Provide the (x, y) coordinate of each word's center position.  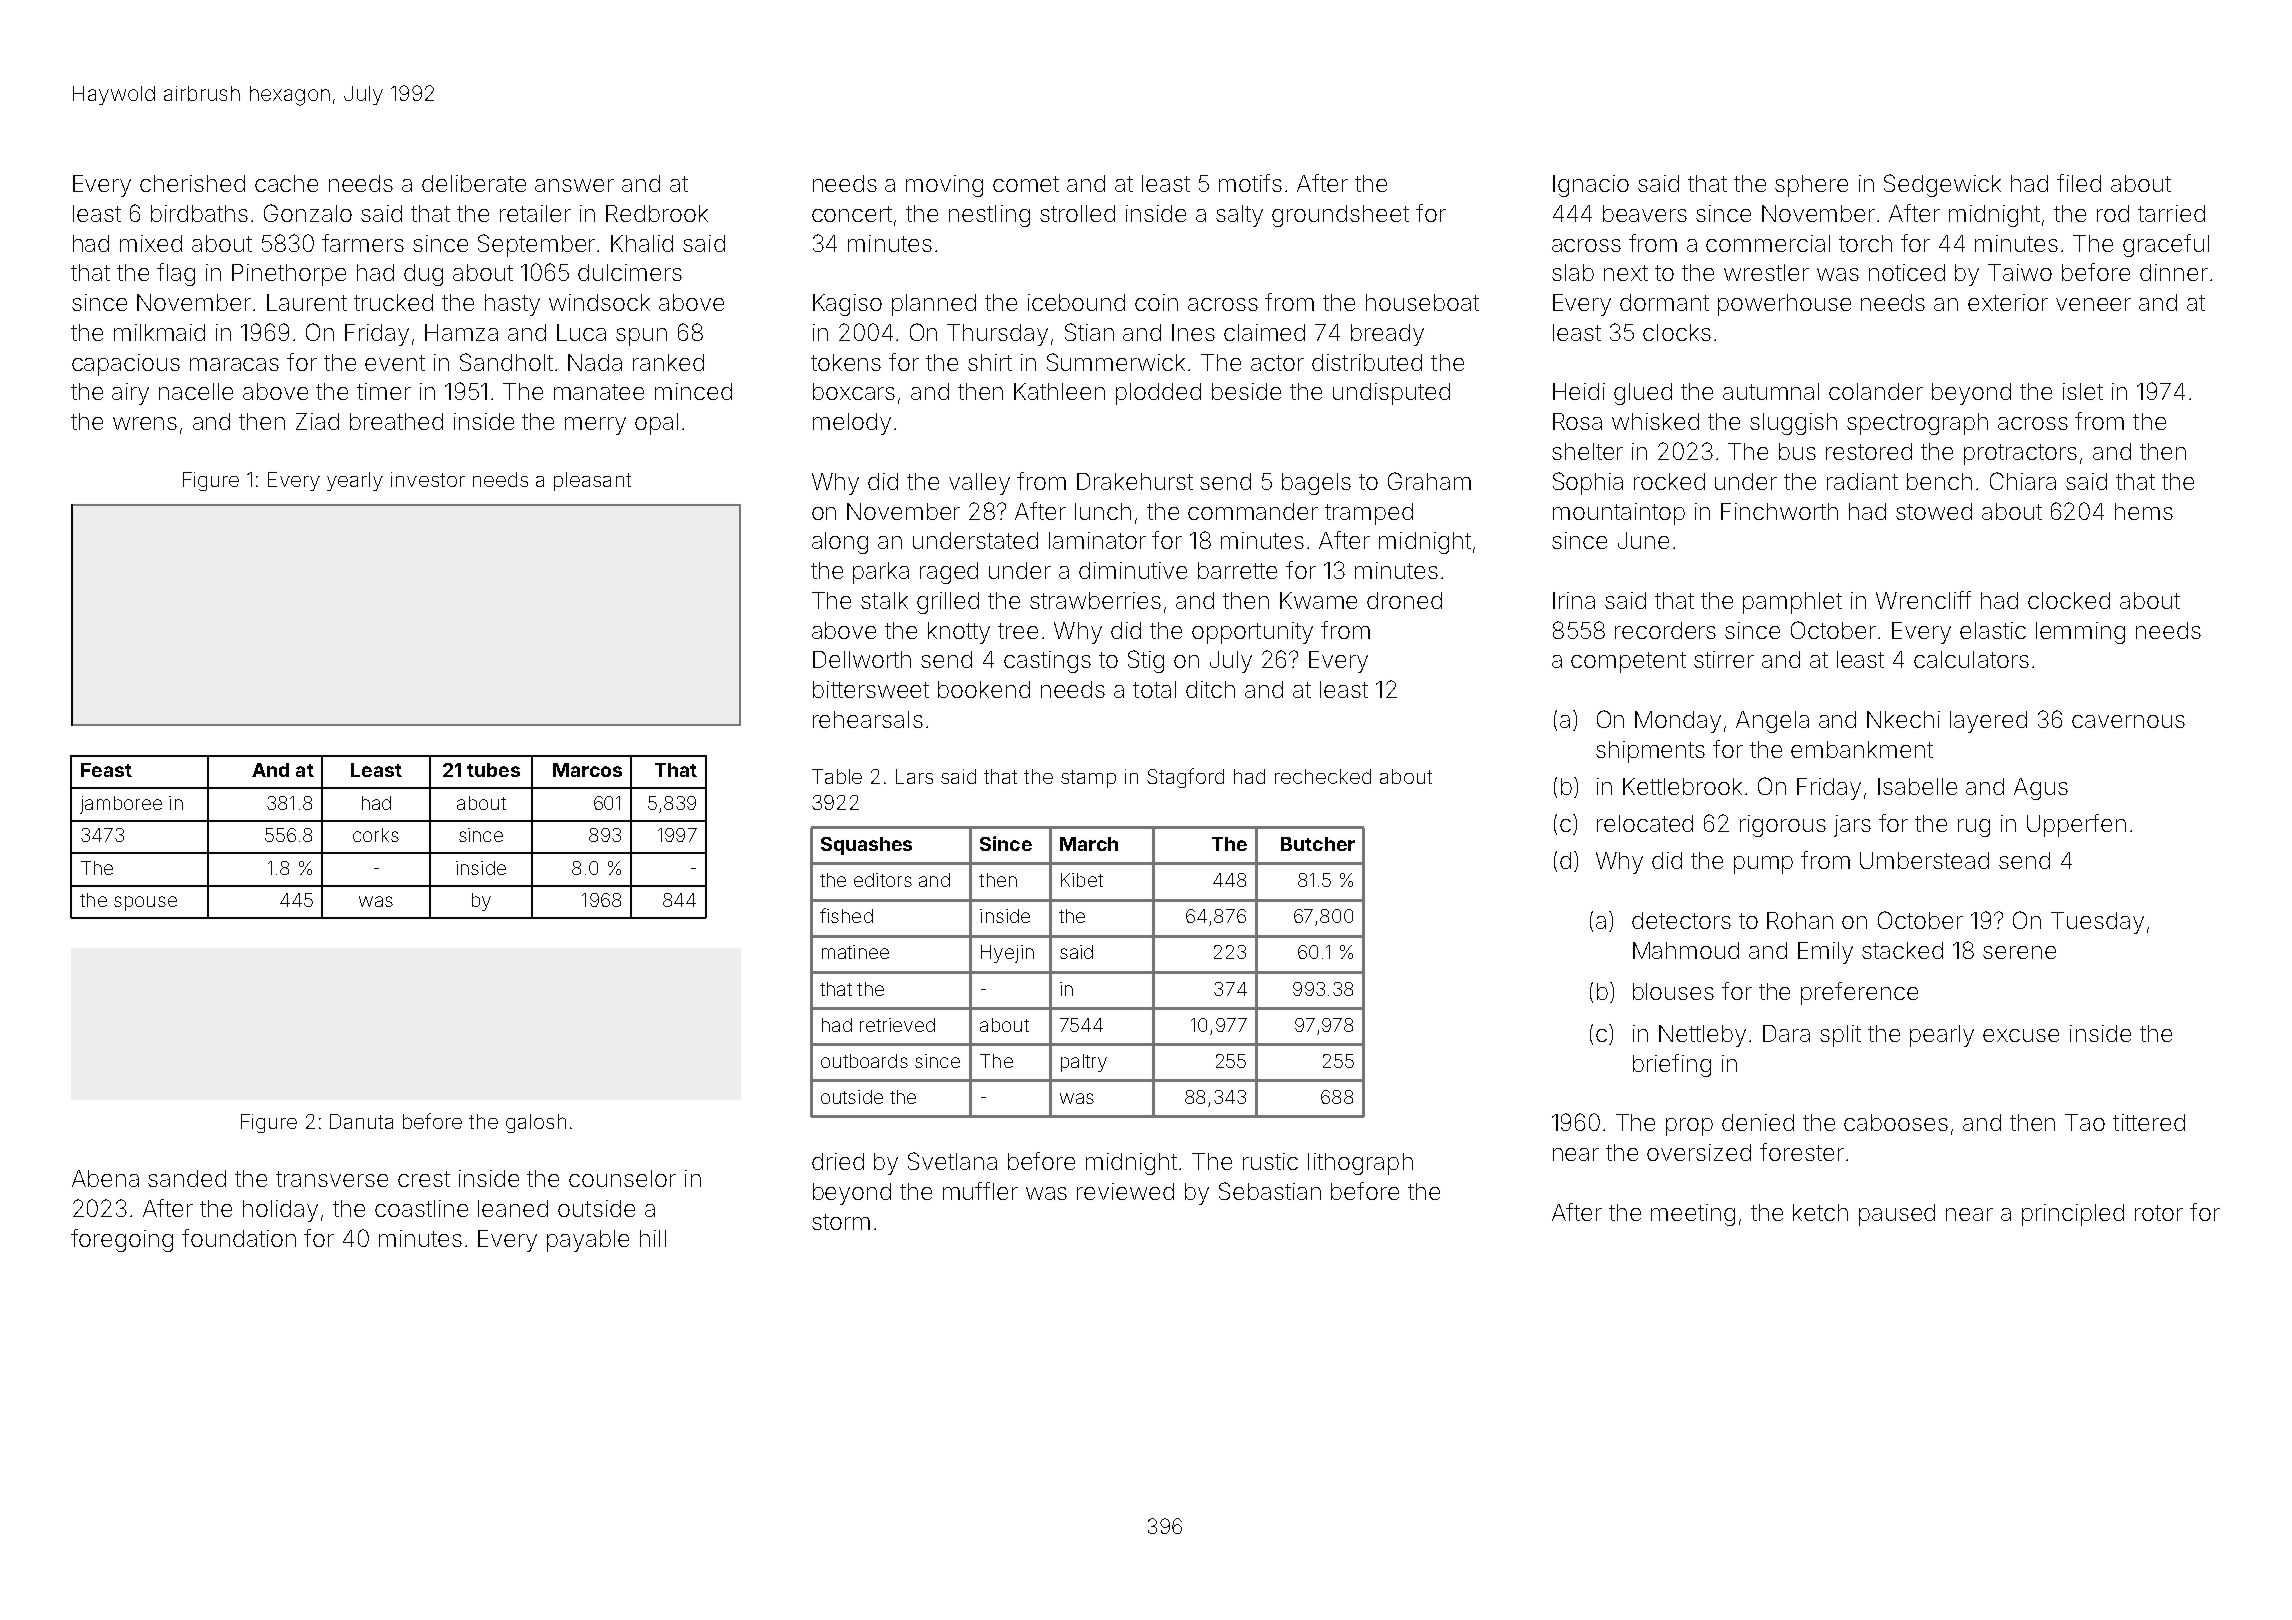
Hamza (461, 332)
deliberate (474, 183)
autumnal (1771, 391)
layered (1988, 722)
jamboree (121, 805)
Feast (106, 770)
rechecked (1323, 776)
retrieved (897, 1025)
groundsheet (1340, 216)
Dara (1786, 1033)
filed (2079, 183)
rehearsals (868, 719)
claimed (1264, 332)
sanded (187, 1178)
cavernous (2128, 721)
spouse (145, 903)
